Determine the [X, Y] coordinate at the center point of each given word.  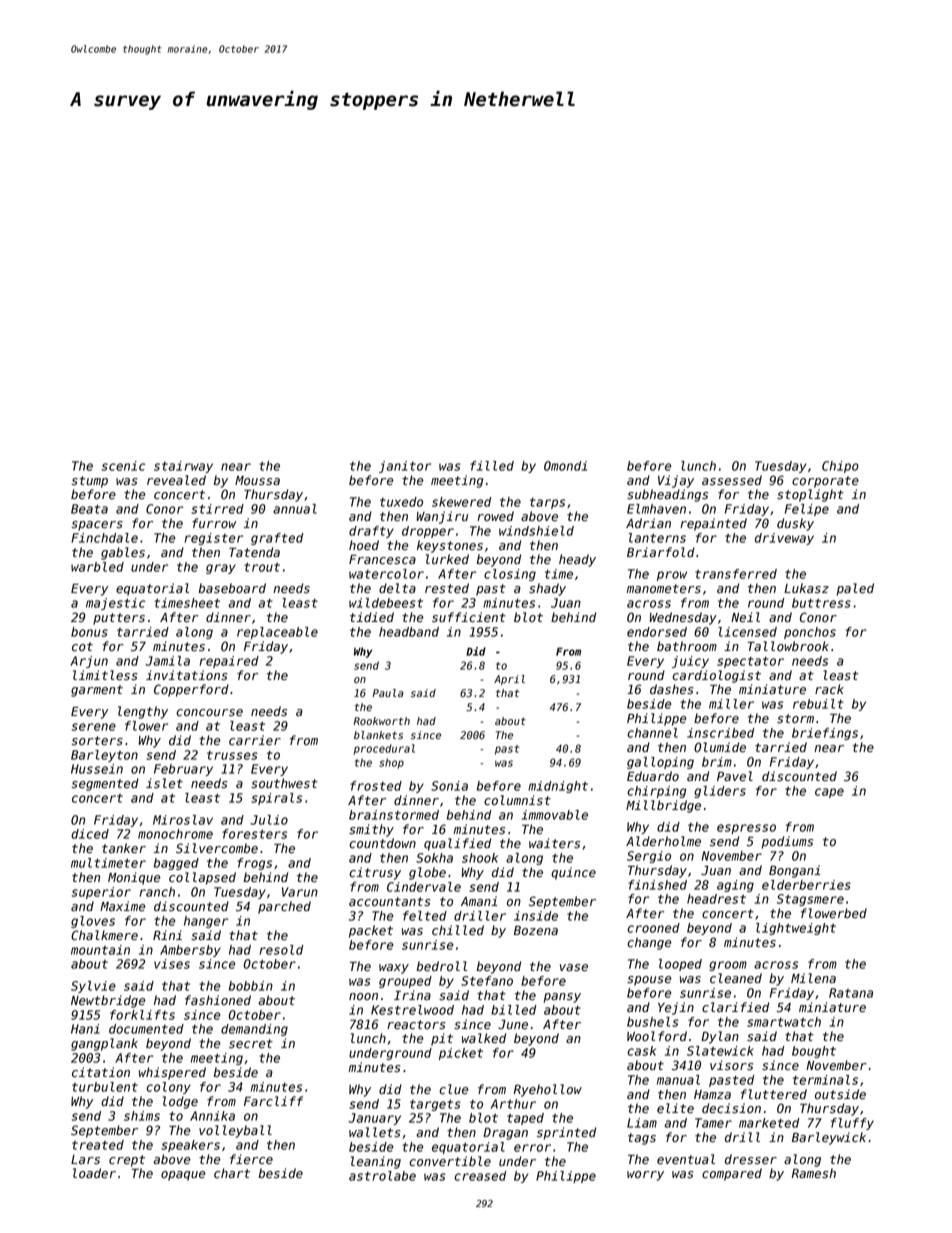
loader [94, 1173]
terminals [825, 1080]
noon [363, 997]
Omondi [565, 466]
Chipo [840, 467]
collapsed [202, 878]
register [213, 539]
